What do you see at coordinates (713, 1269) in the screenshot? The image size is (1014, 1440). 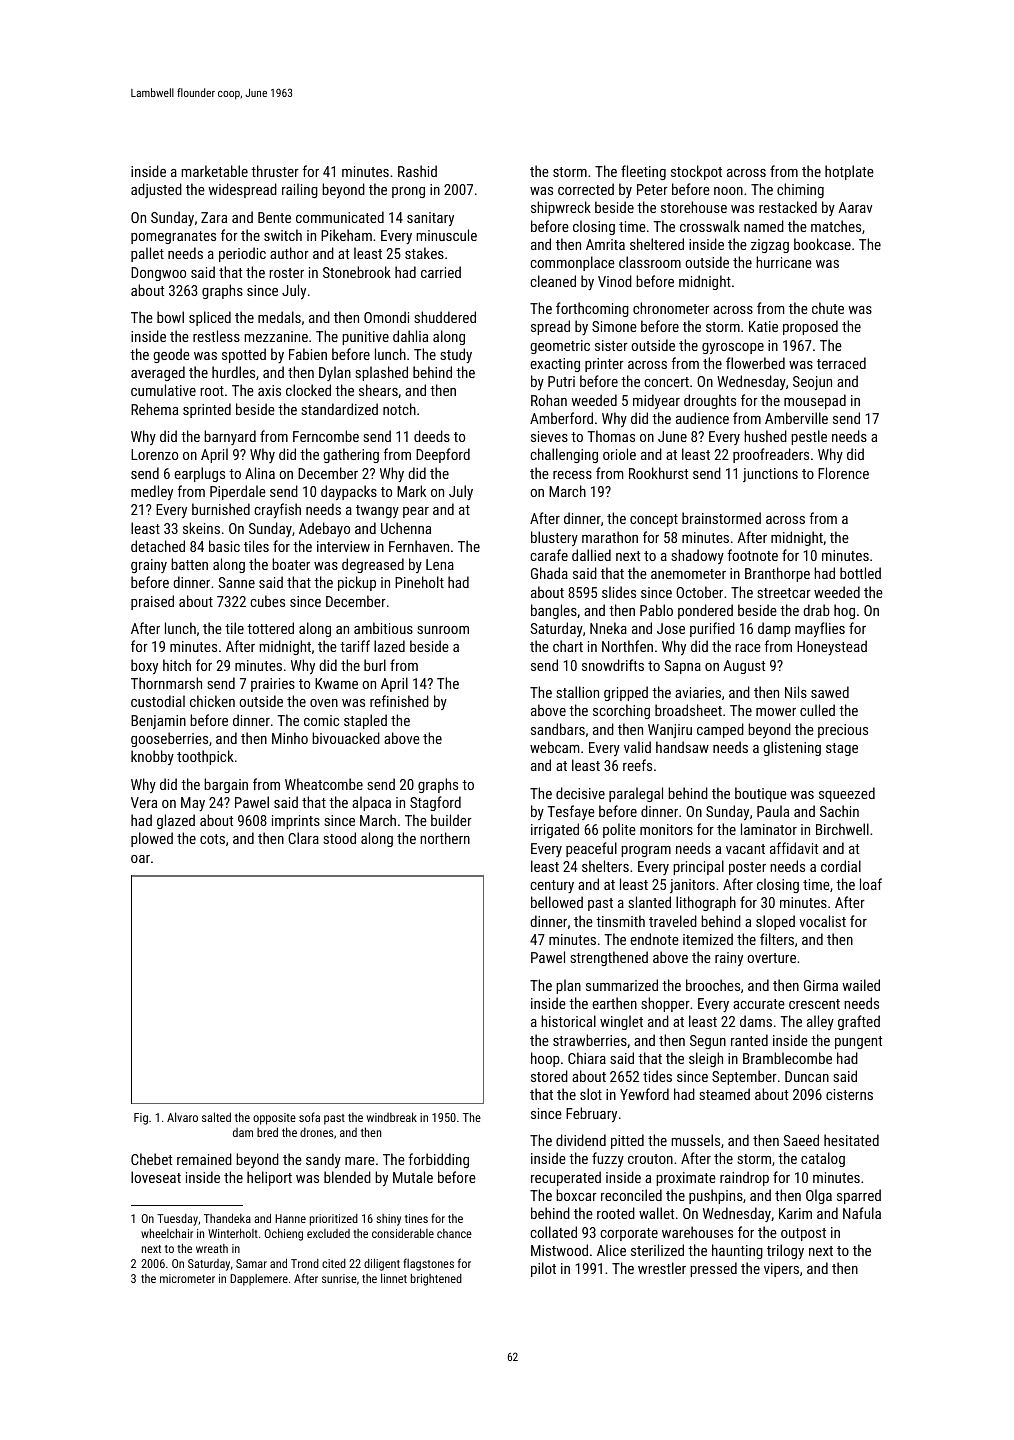 I see `pressed` at bounding box center [713, 1269].
